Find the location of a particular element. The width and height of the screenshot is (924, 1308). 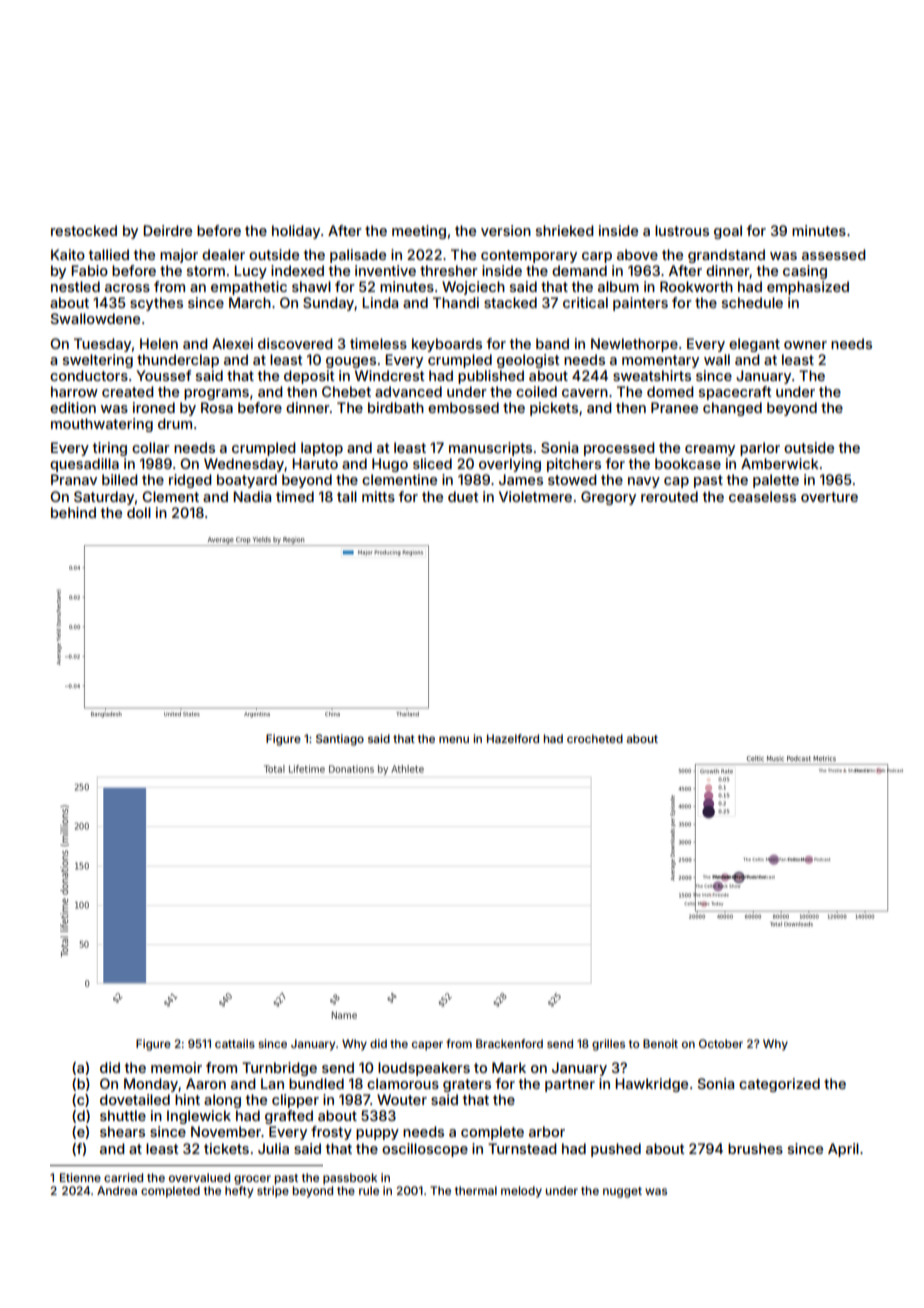

programs is located at coordinates (216, 394).
